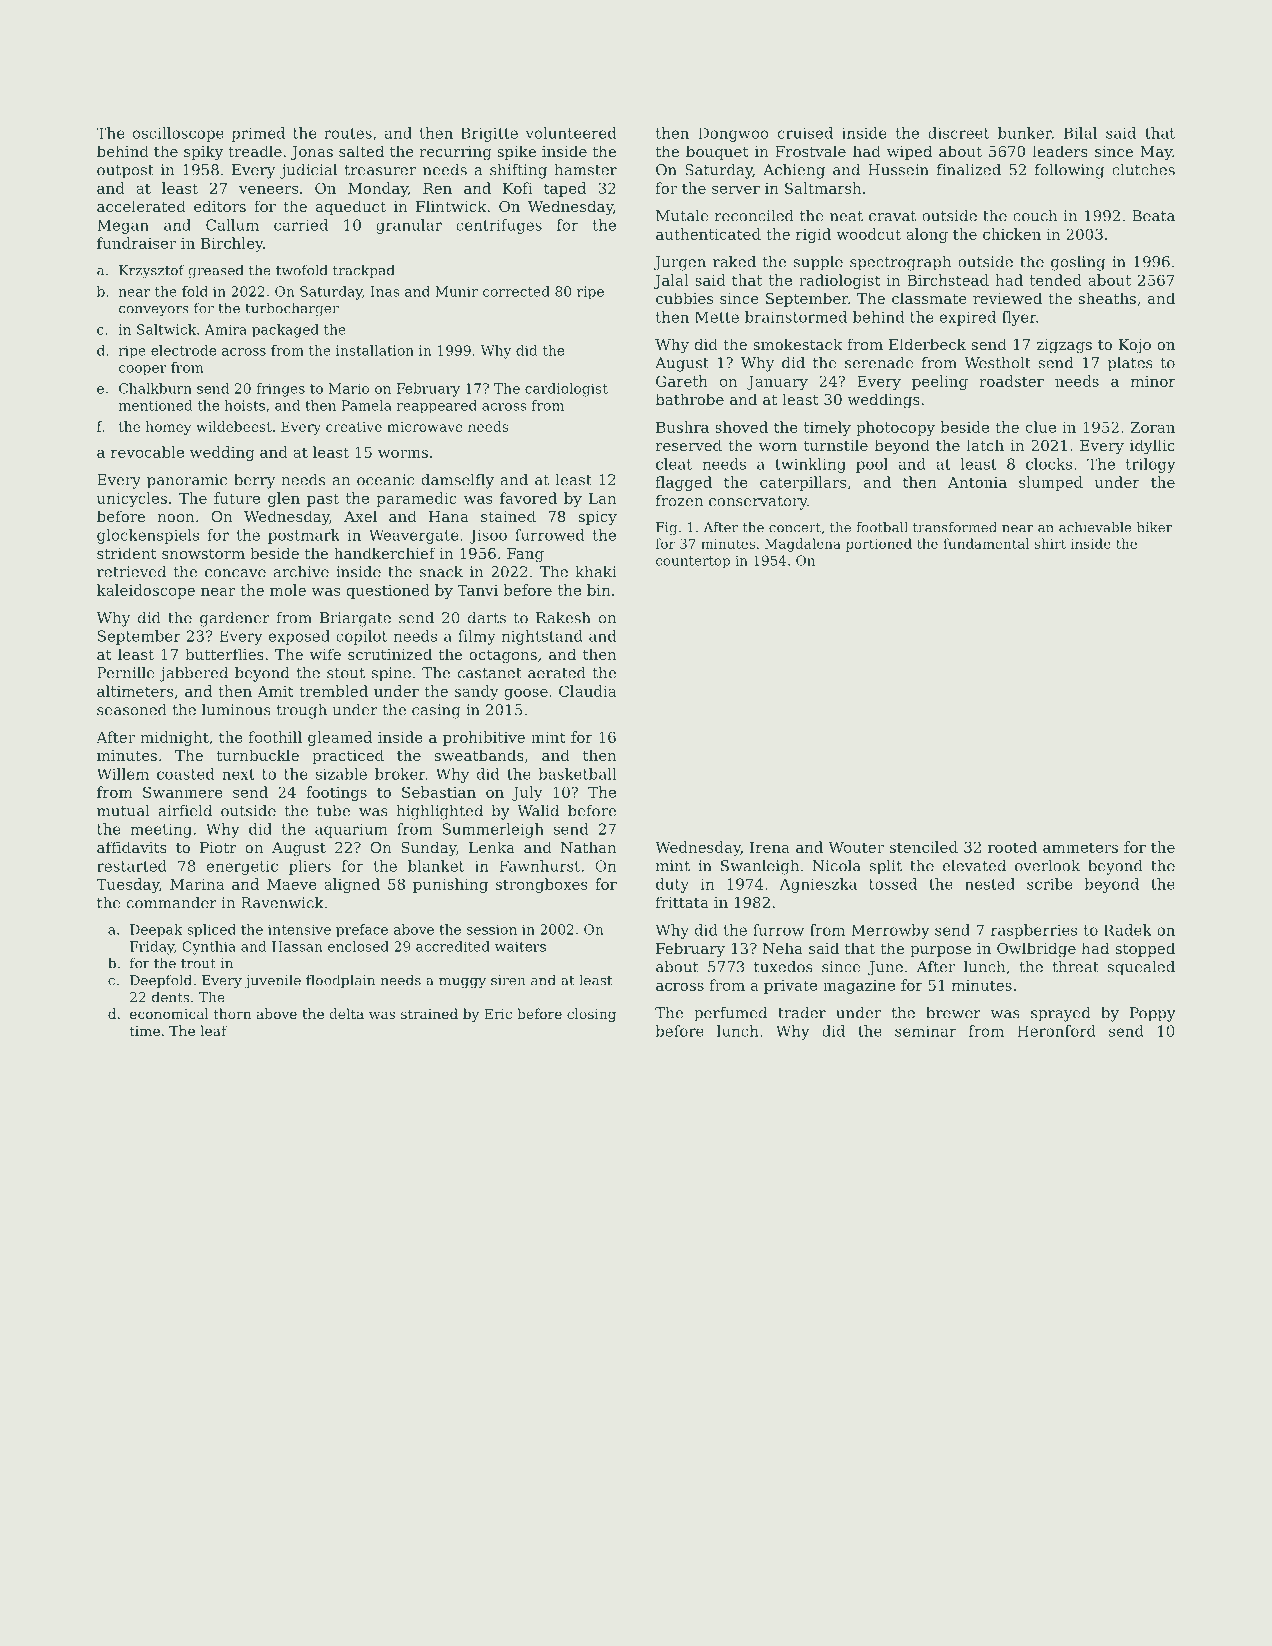 The image size is (1272, 1646). What do you see at coordinates (741, 427) in the screenshot?
I see `shoved` at bounding box center [741, 427].
